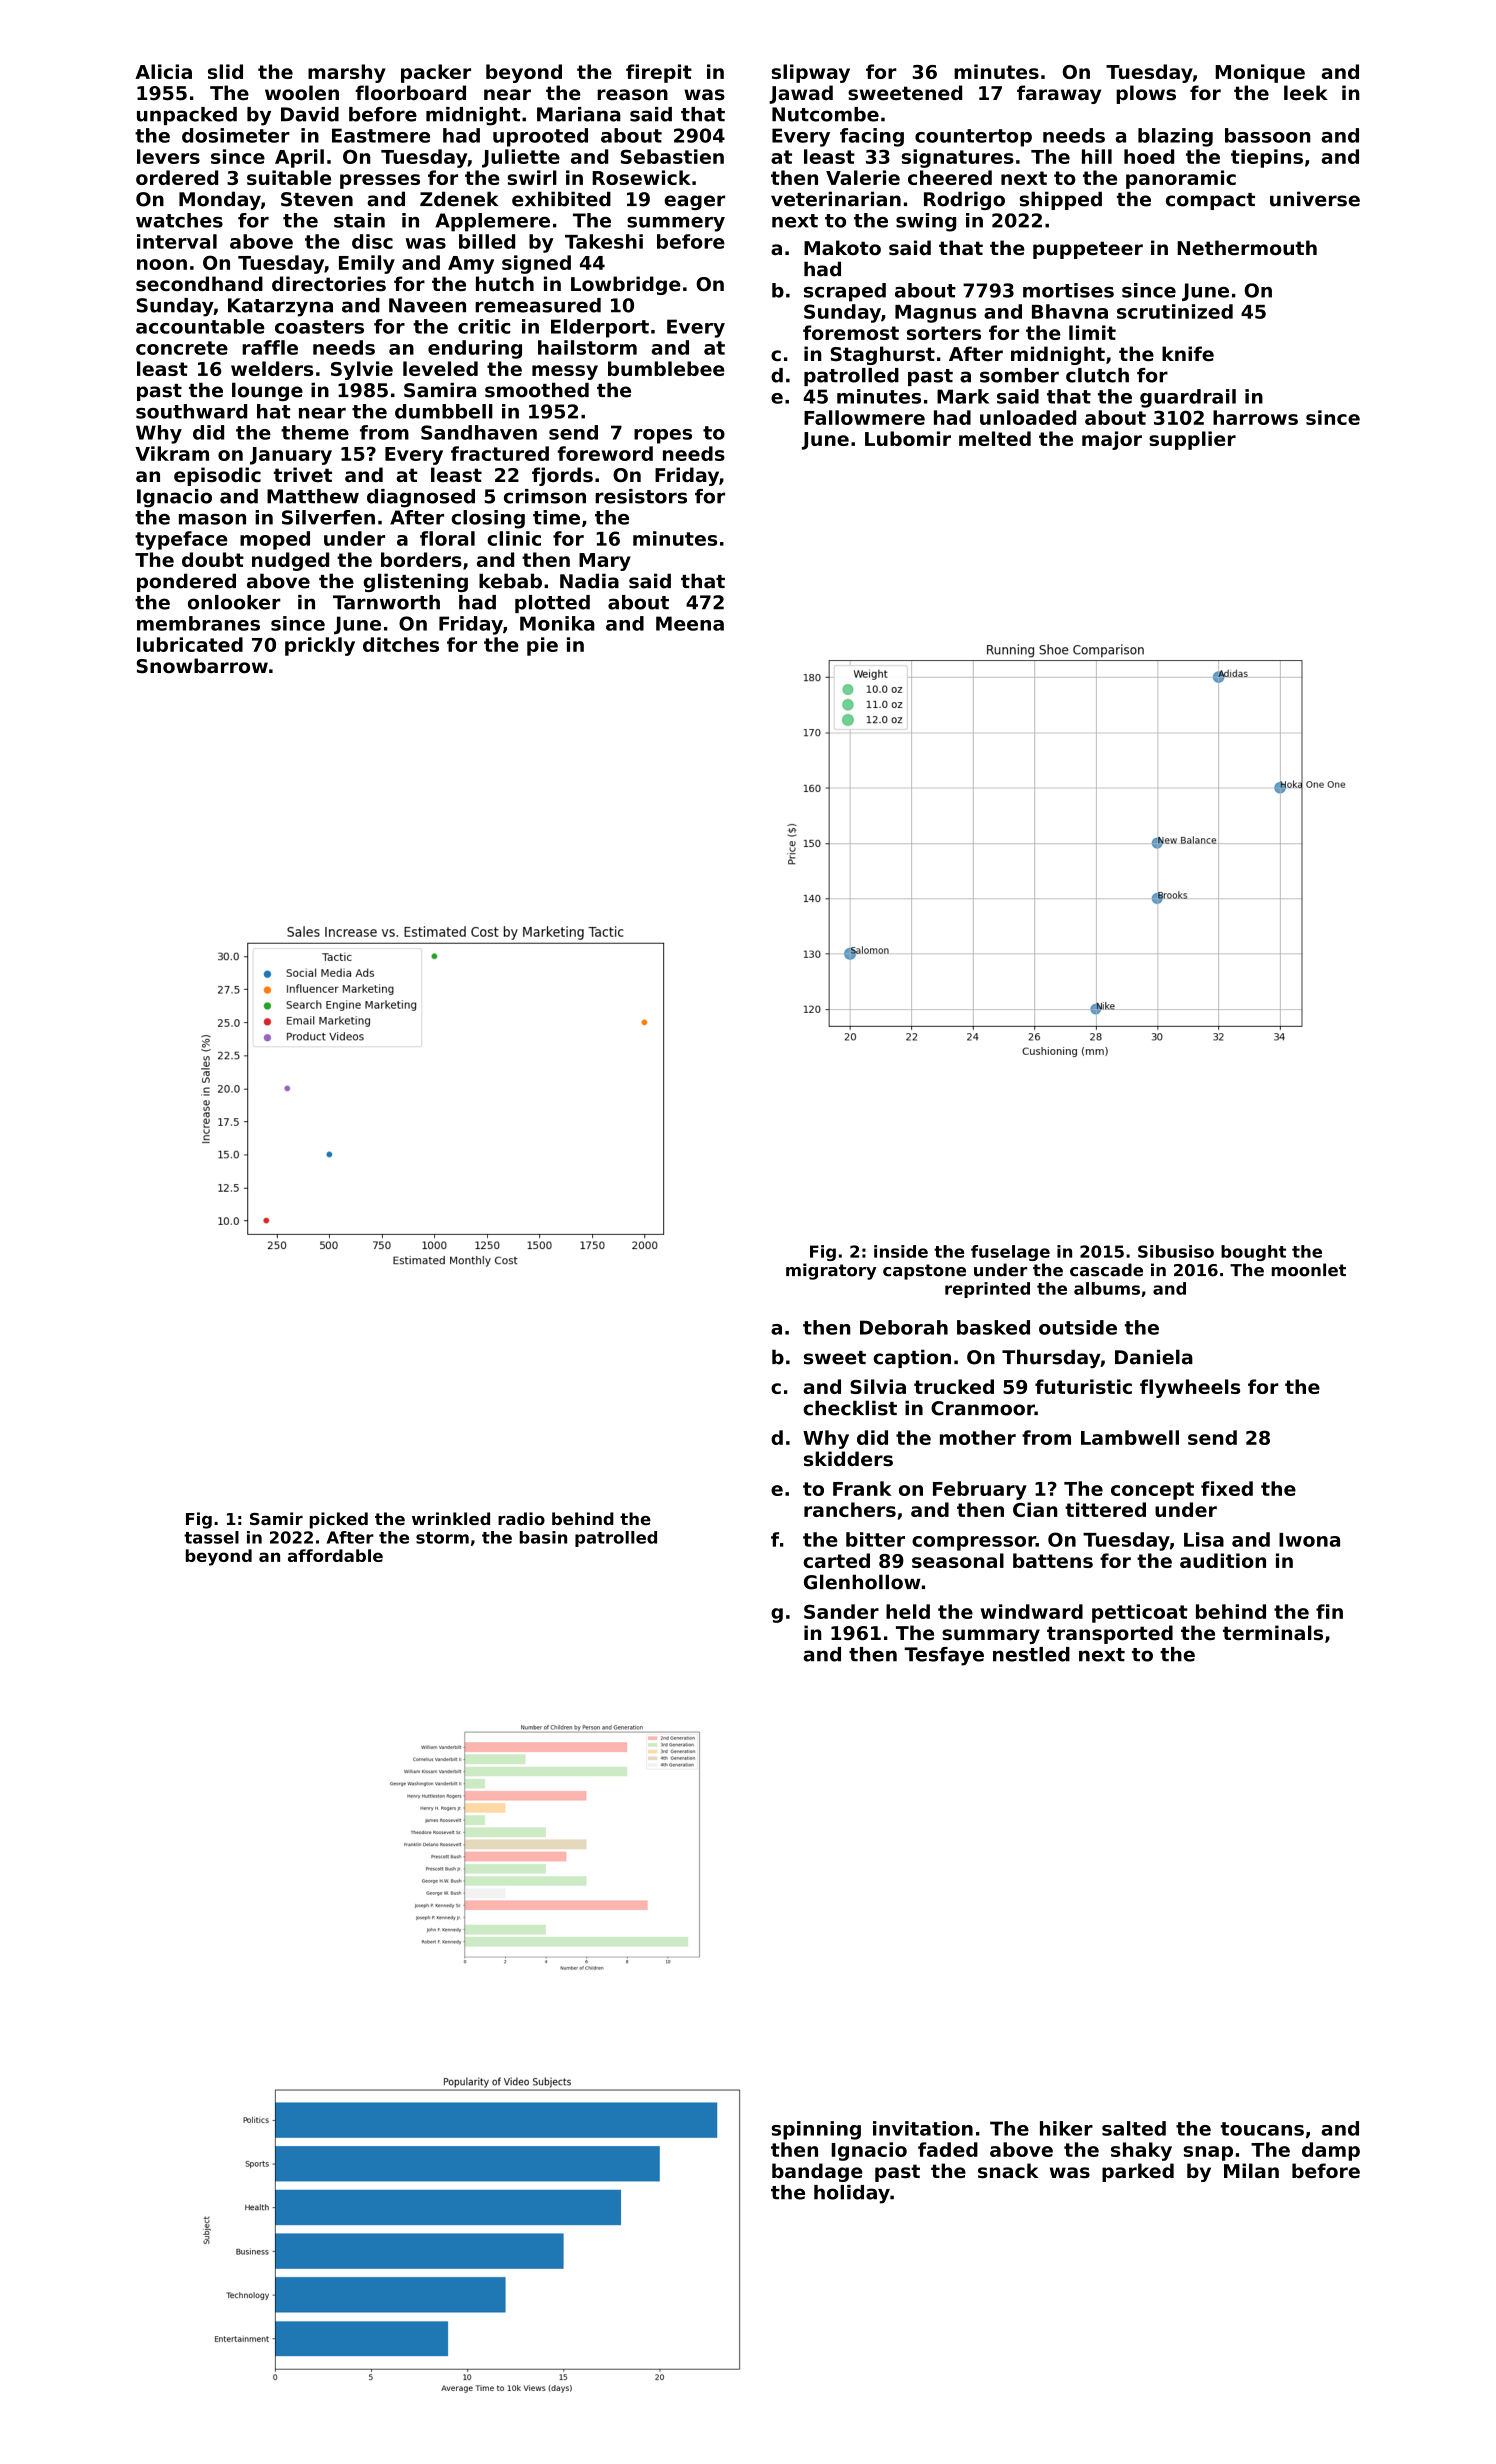 The image size is (1496, 2464). Describe the element at coordinates (1308, 1270) in the page. I see `moonlet` at that location.
